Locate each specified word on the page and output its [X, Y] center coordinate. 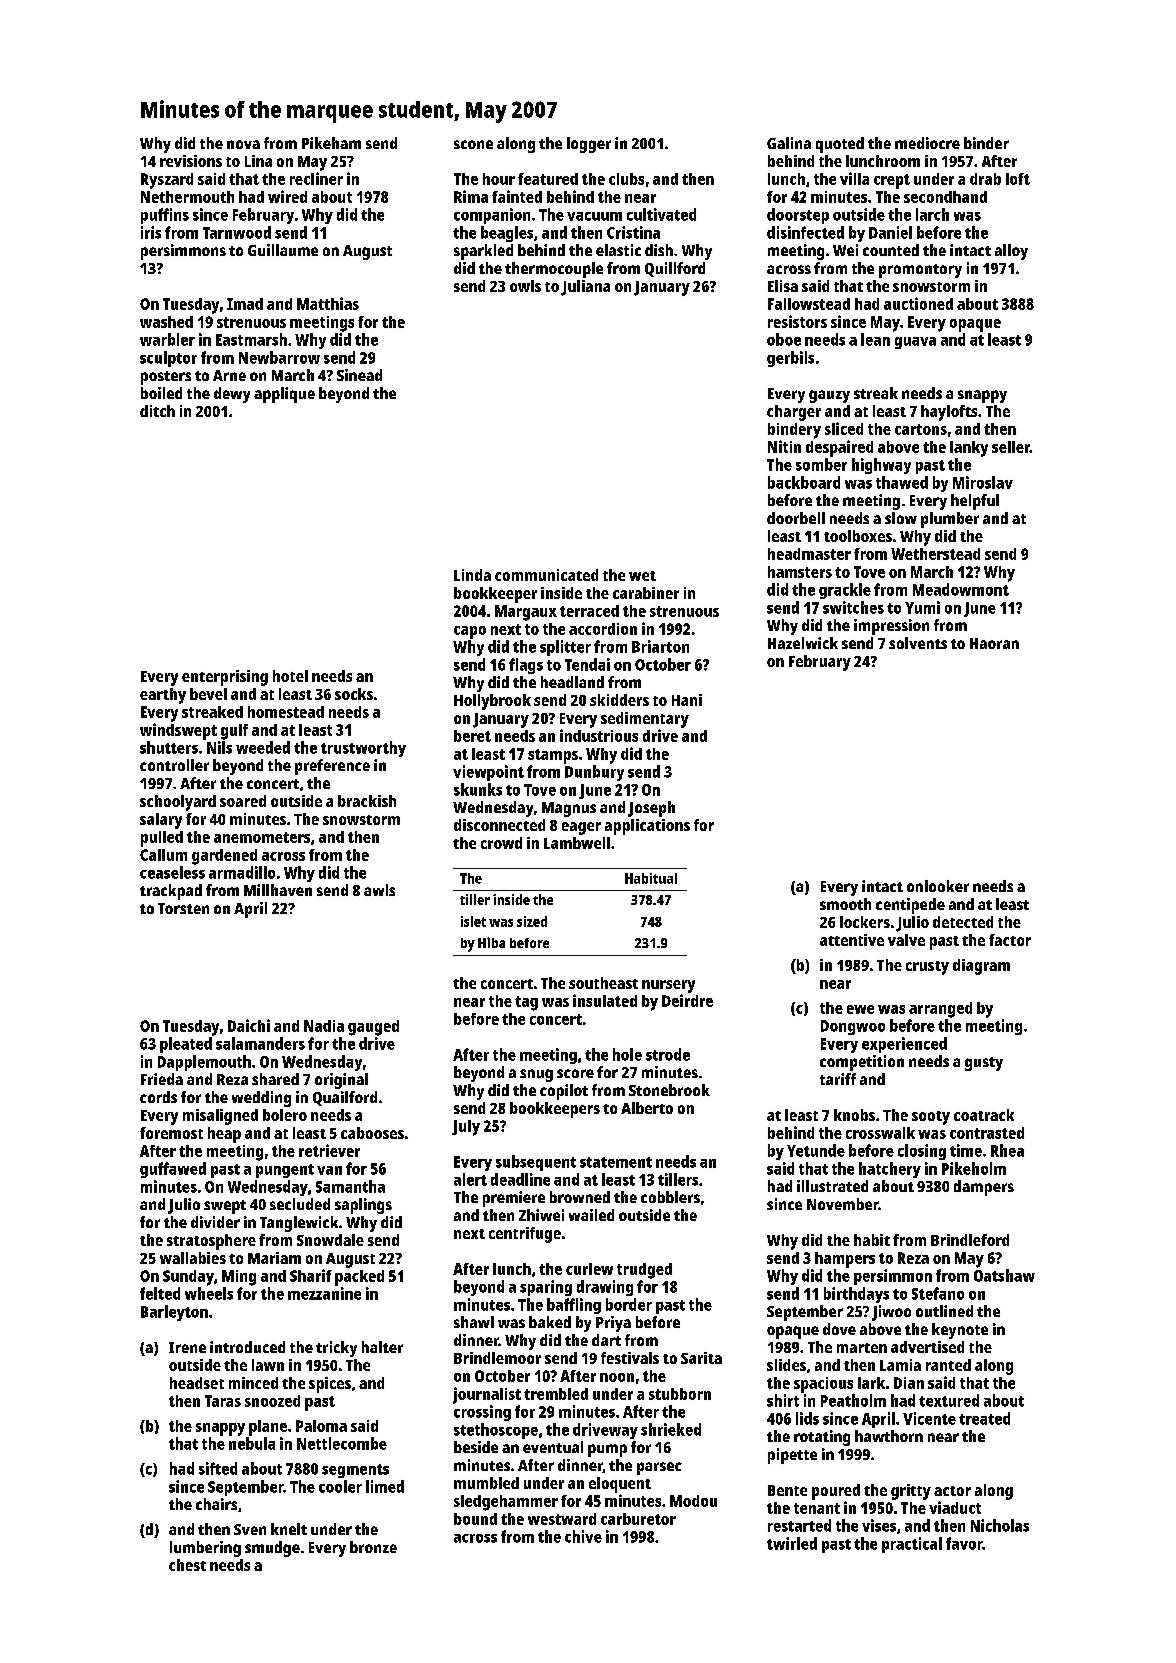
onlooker [938, 886]
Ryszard [167, 181]
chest [187, 1565]
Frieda [162, 1079]
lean [875, 339]
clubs [626, 179]
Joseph [651, 809]
